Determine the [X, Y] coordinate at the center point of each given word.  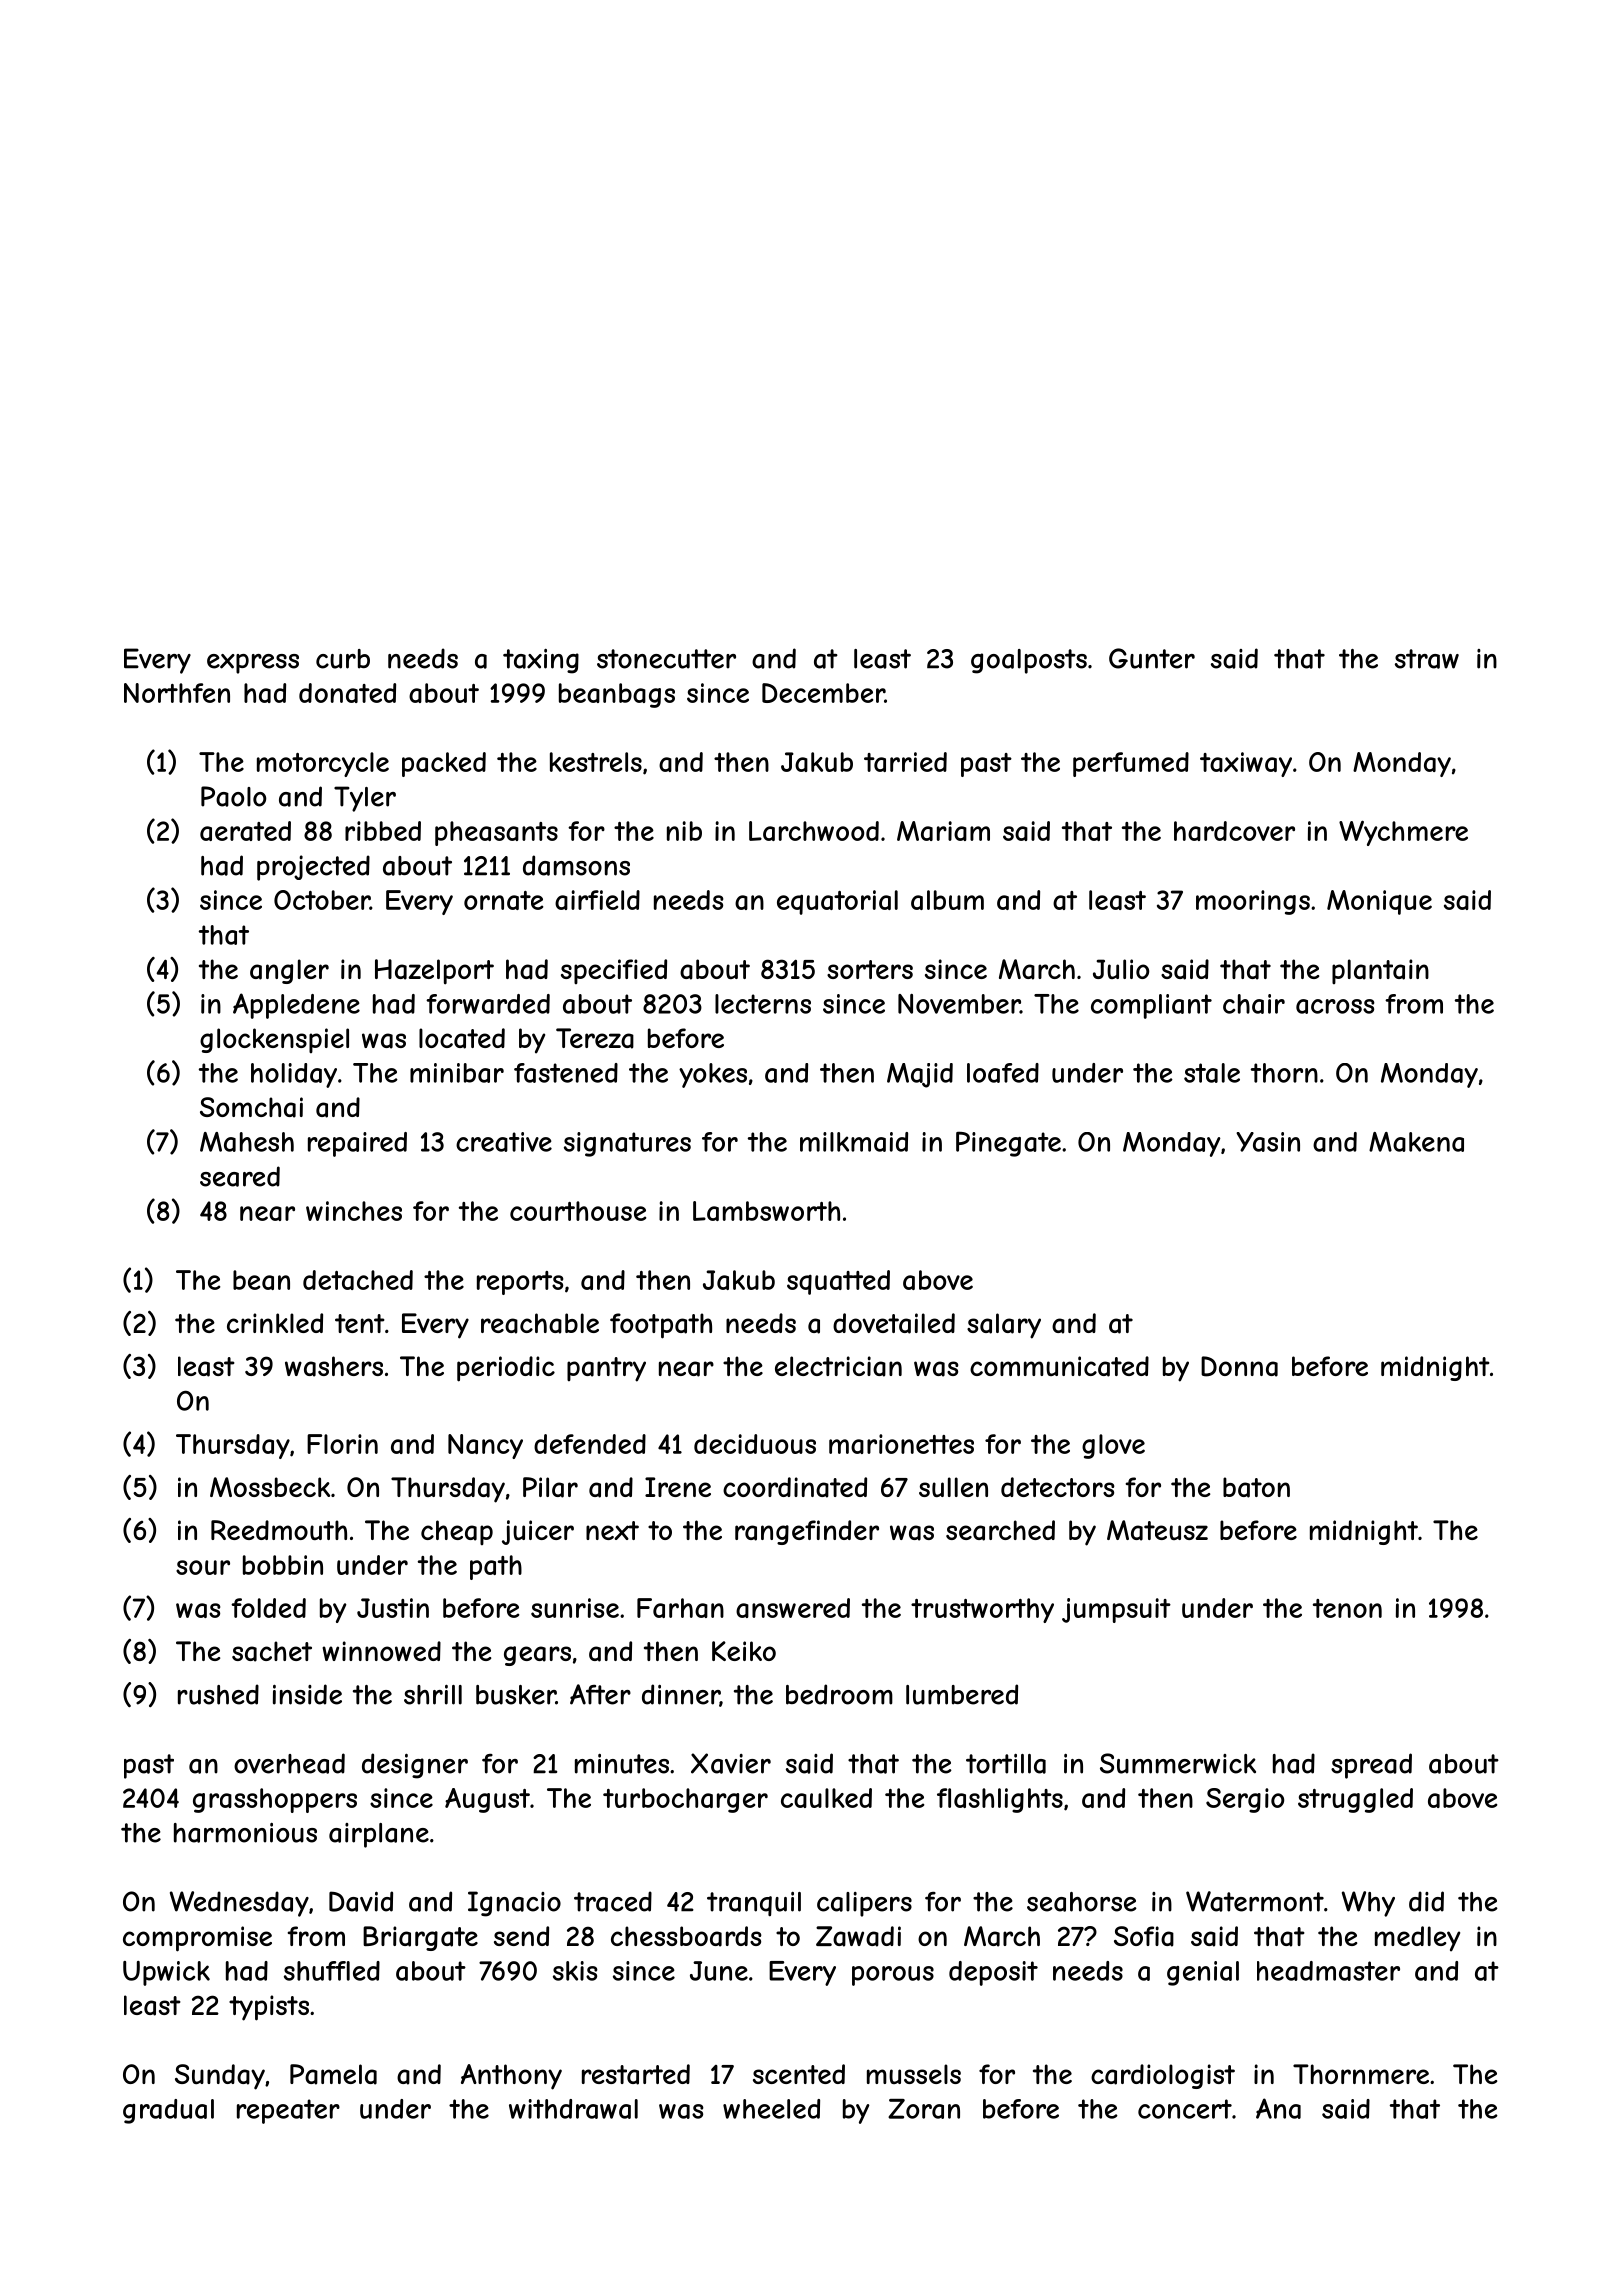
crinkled [275, 1323]
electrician [838, 1366]
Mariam [943, 831]
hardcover [1234, 831]
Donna [1239, 1366]
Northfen [177, 693]
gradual [168, 2111]
